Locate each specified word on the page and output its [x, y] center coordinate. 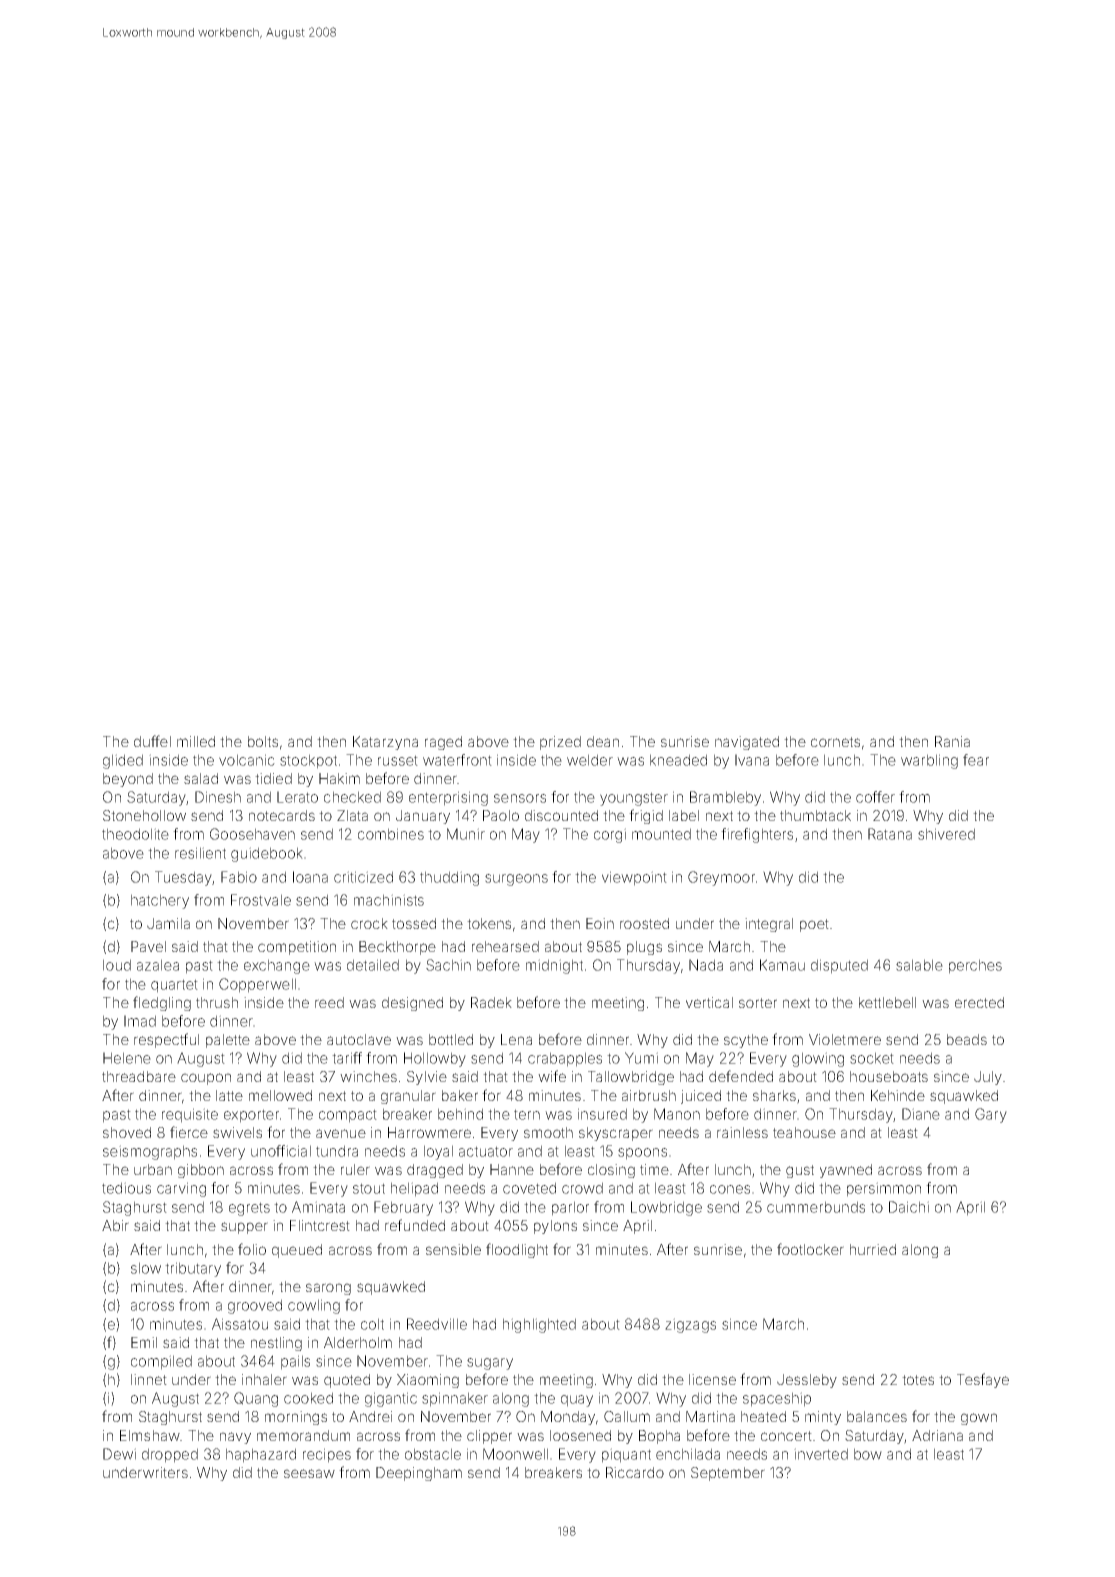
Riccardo [635, 1472]
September [728, 1474]
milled [196, 741]
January [423, 817]
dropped [170, 1455]
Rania [952, 741]
